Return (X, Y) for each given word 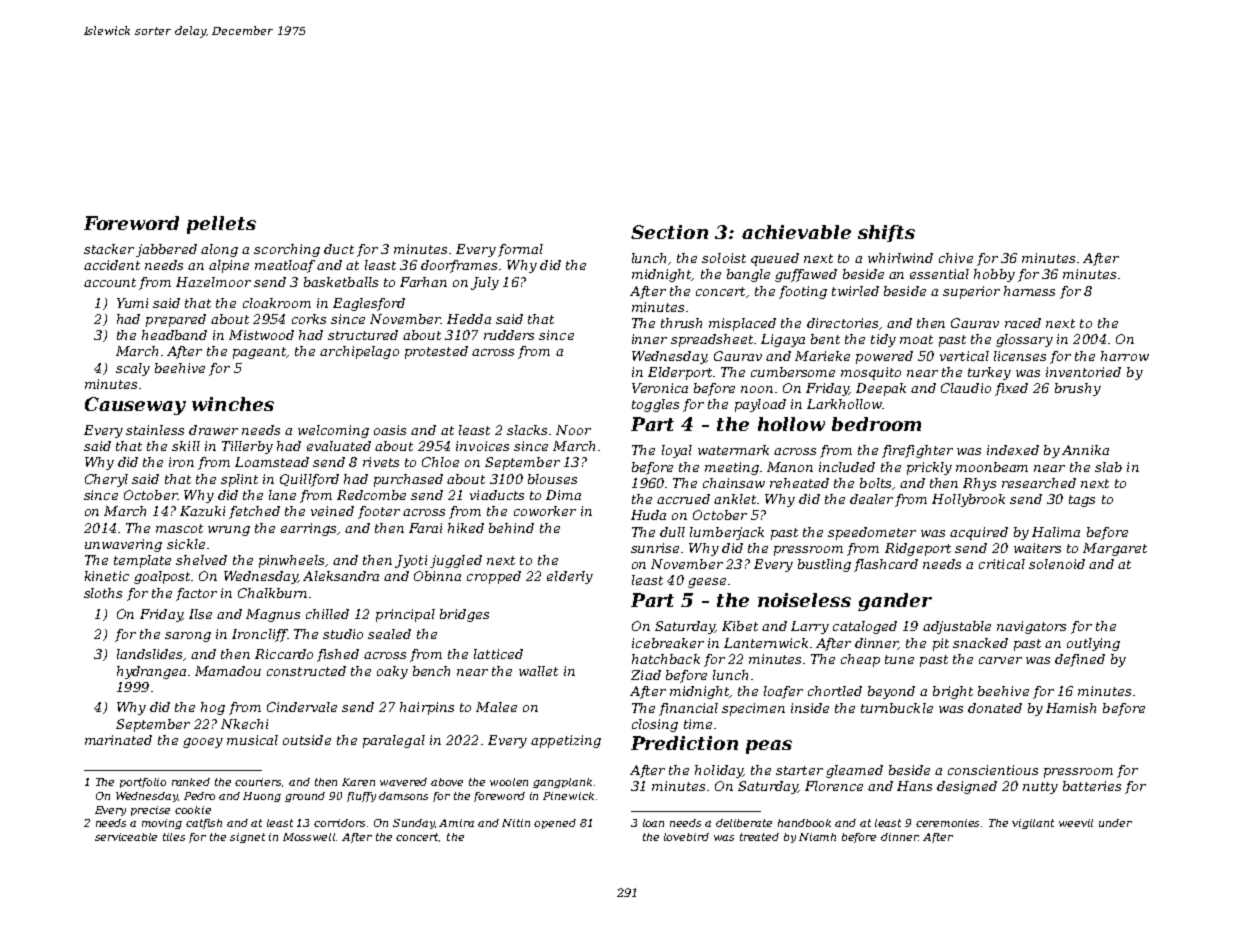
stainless (155, 430)
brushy (1078, 389)
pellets (221, 225)
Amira (456, 823)
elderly (570, 577)
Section (669, 232)
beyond (891, 692)
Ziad (646, 675)
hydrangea (151, 672)
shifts (886, 233)
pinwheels (292, 561)
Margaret (1115, 549)
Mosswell (309, 837)
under (1115, 823)
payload (760, 405)
